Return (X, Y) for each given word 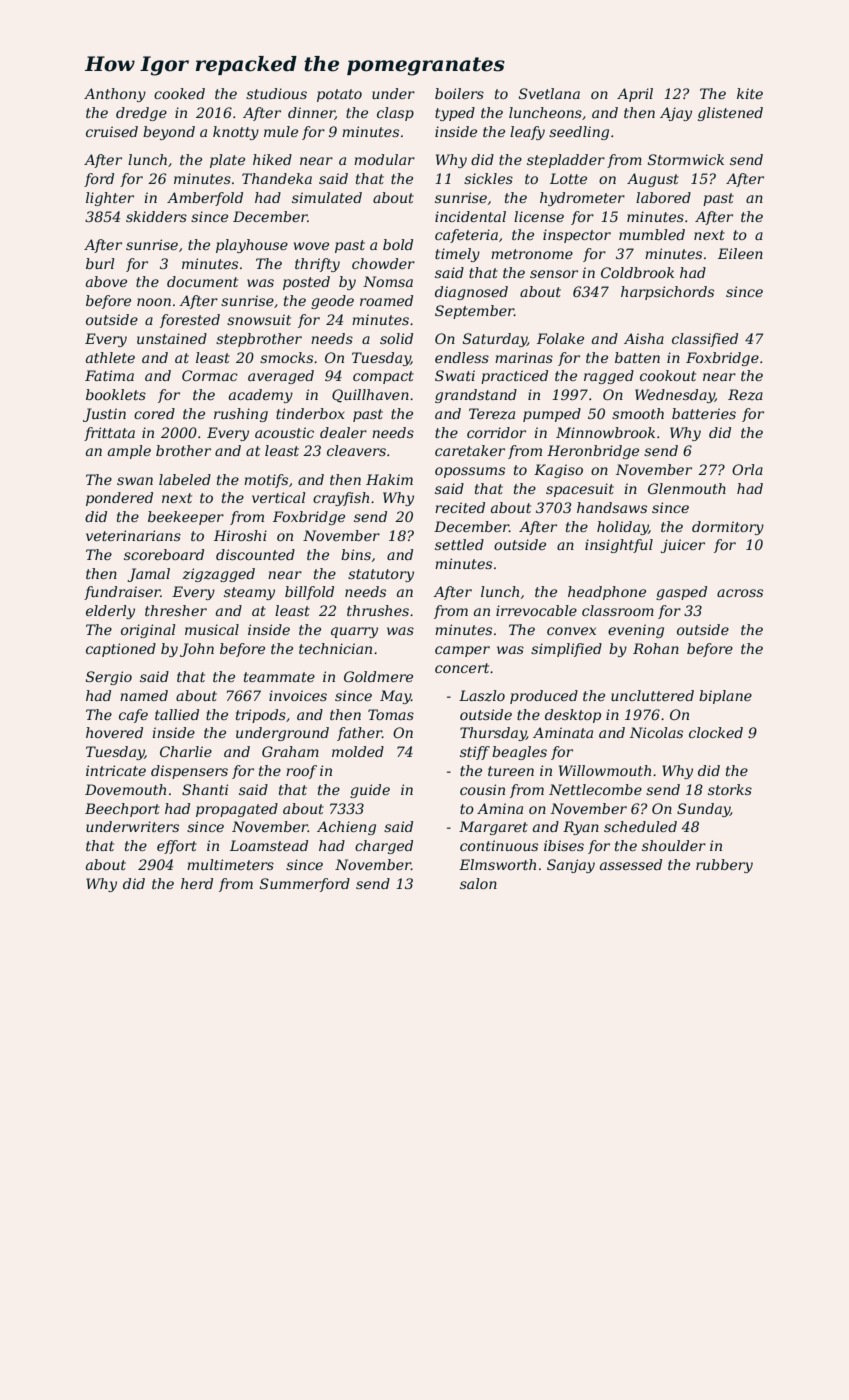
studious (276, 93)
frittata (109, 434)
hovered (114, 732)
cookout (668, 375)
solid (396, 338)
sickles (488, 178)
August (653, 180)
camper (462, 651)
